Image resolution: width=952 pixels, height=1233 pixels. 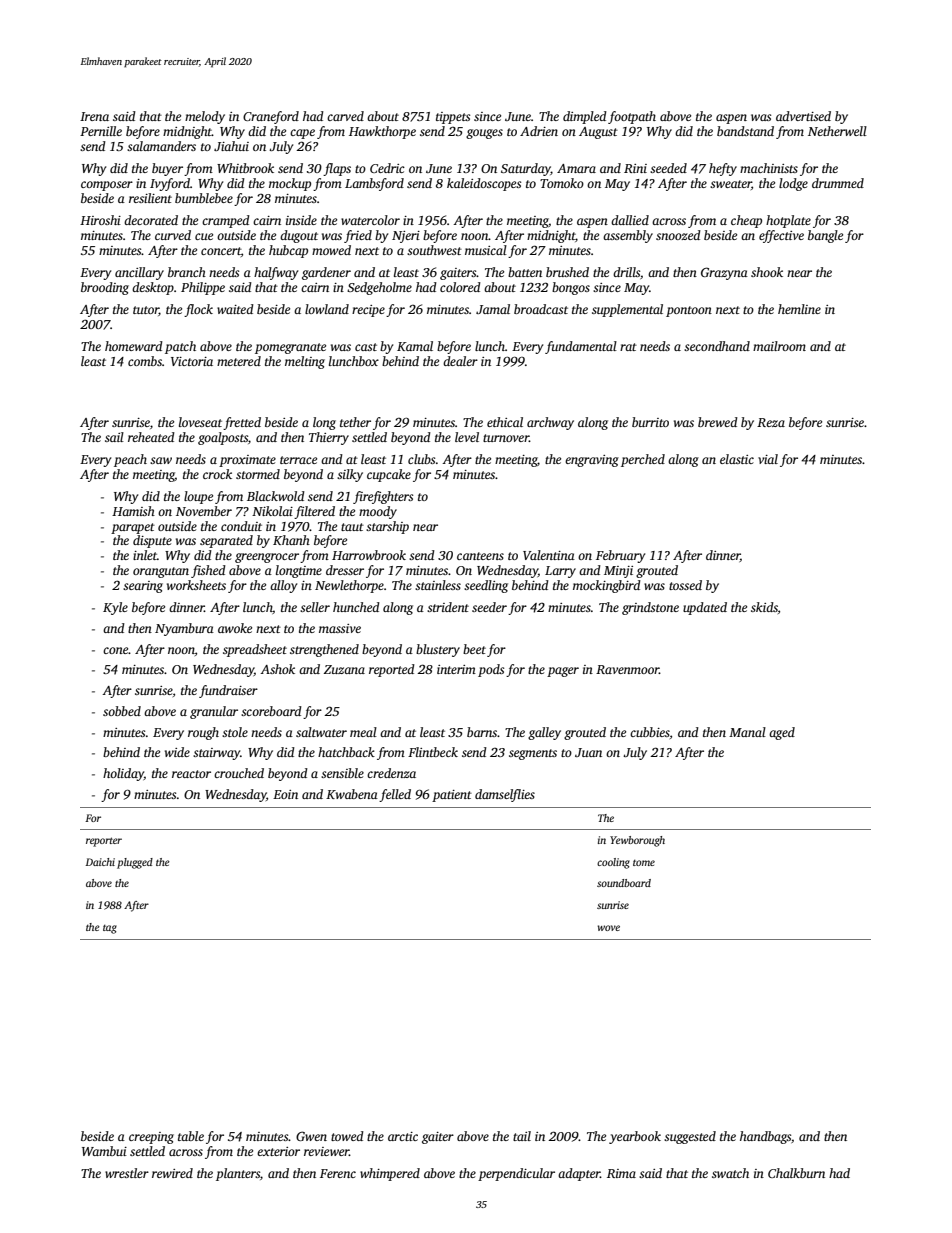 I want to click on Gwen, so click(x=311, y=1136).
